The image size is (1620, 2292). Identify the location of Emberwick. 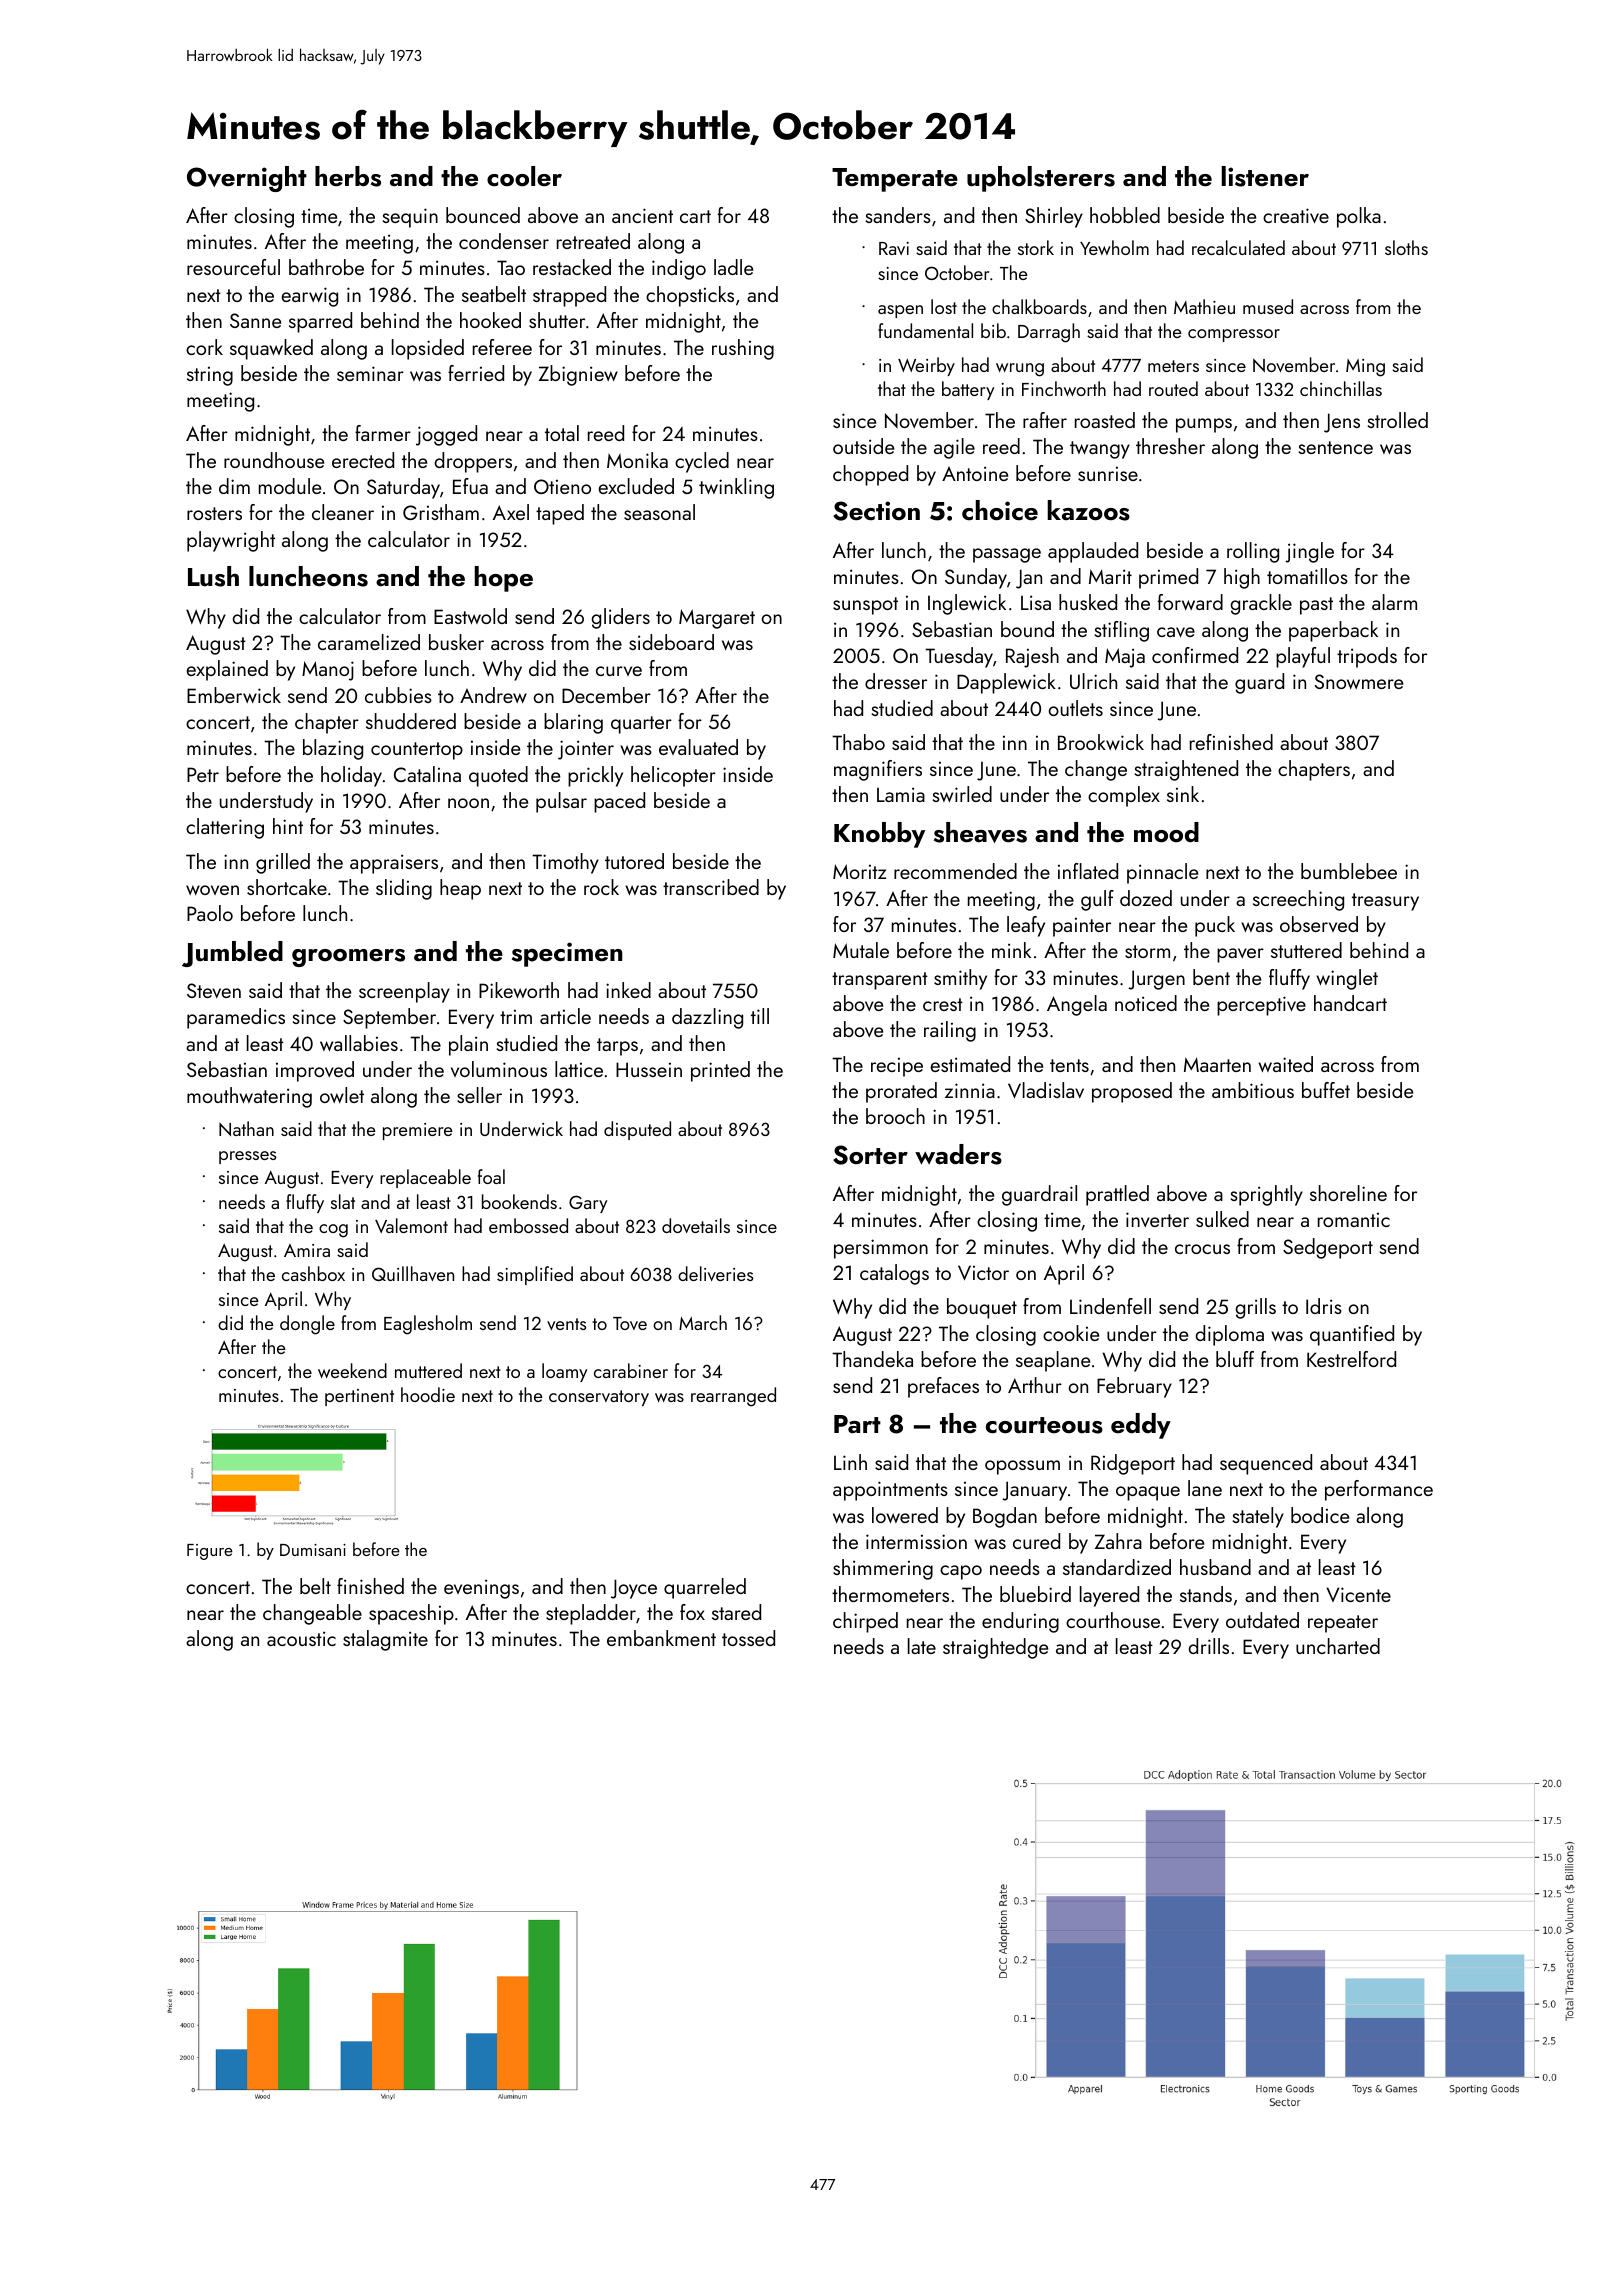
(234, 695).
